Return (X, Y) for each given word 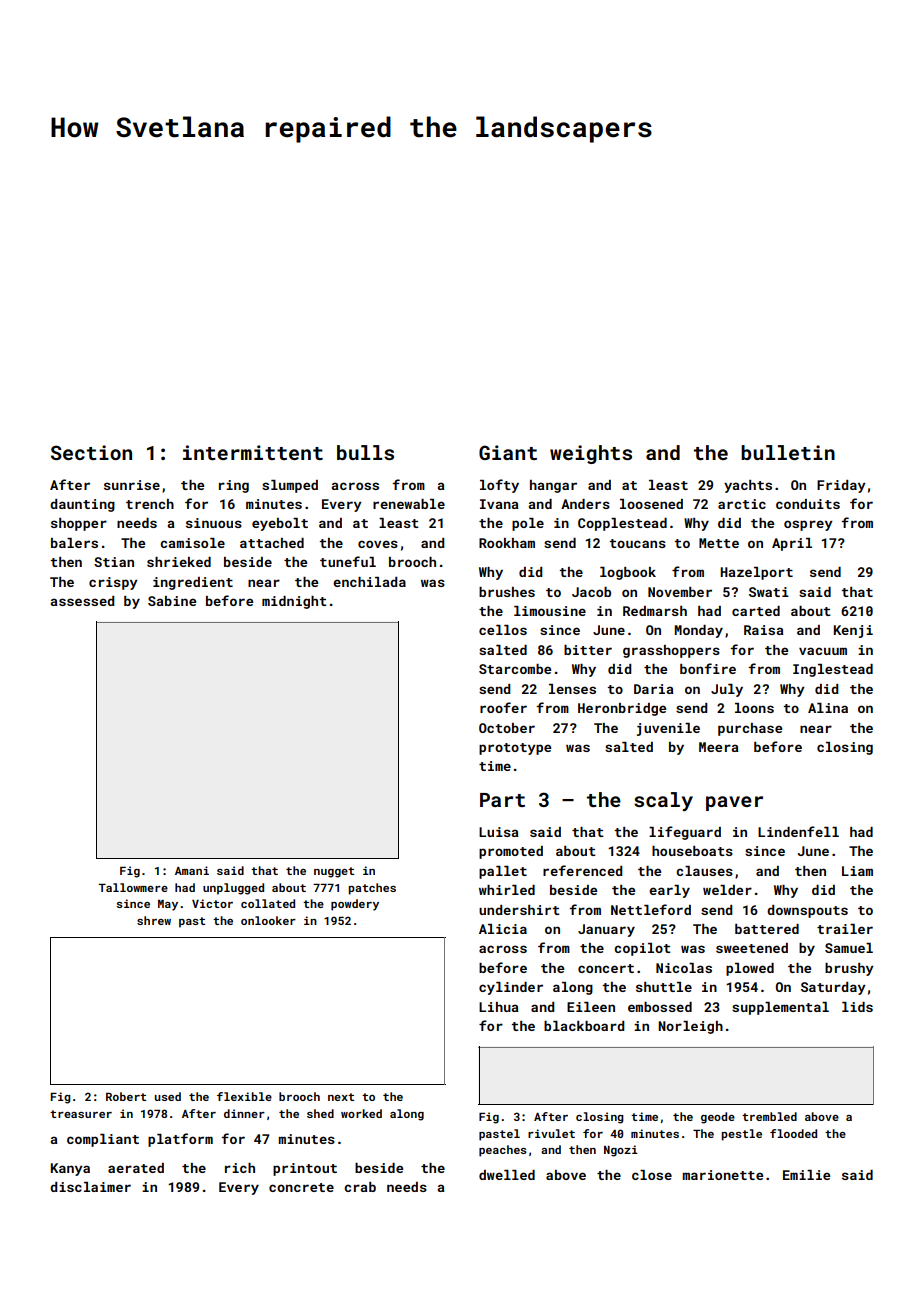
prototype (515, 749)
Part (502, 800)
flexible (244, 1096)
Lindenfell (798, 831)
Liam (857, 871)
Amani (192, 870)
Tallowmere (133, 887)
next (341, 1097)
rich (240, 1168)
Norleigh (690, 1027)
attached (272, 543)
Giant (508, 452)
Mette (719, 543)
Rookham (507, 543)
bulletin (788, 452)
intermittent (253, 452)
